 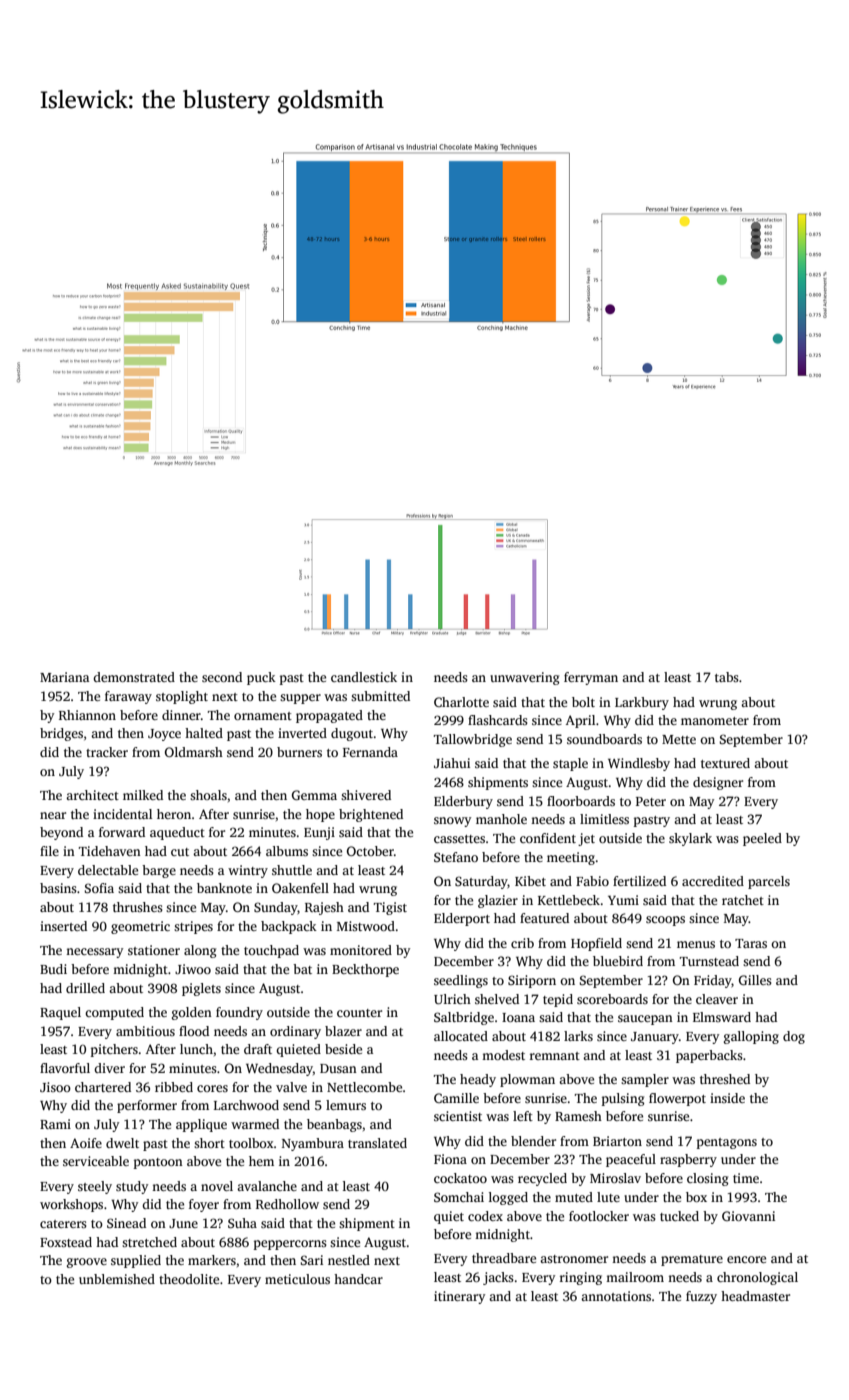 What do you see at coordinates (246, 1105) in the document?
I see `Larchwood` at bounding box center [246, 1105].
